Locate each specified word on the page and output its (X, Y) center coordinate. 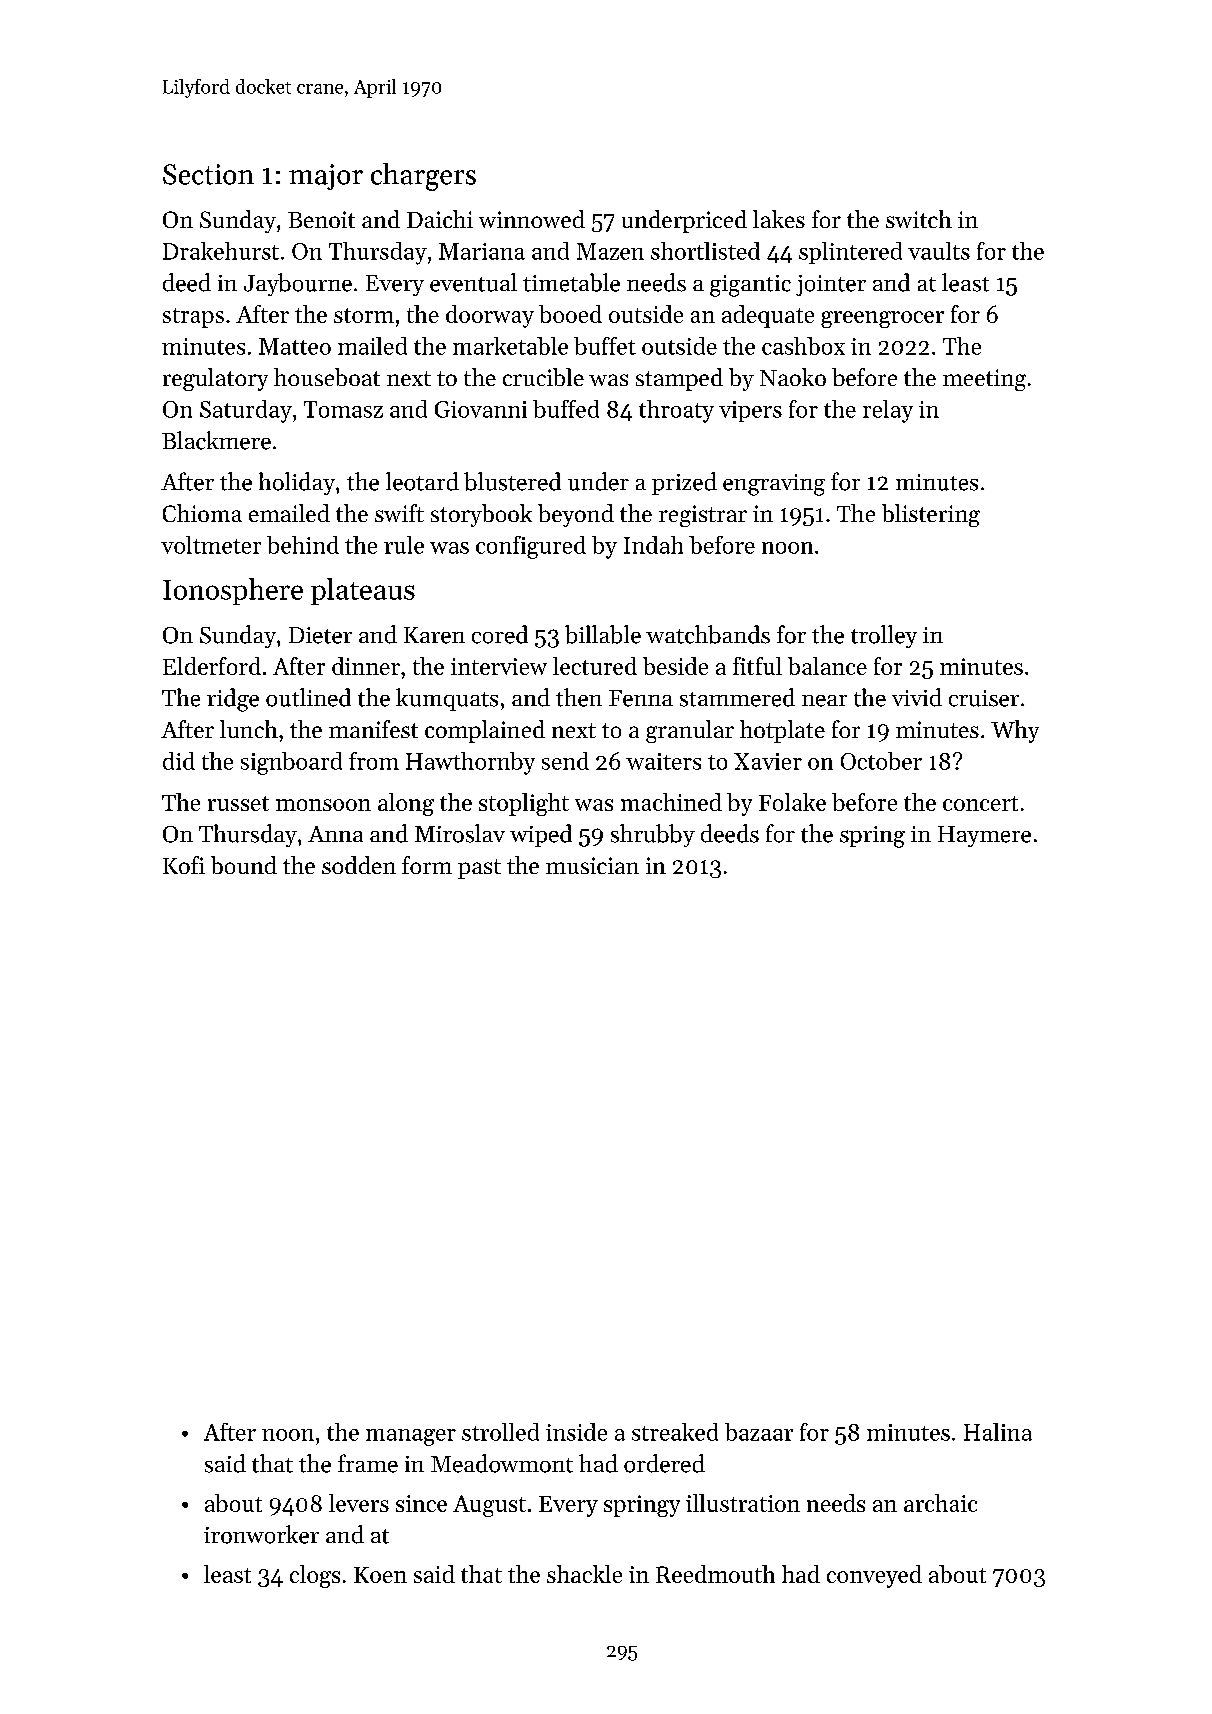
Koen (380, 1575)
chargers (423, 177)
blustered (512, 481)
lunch (249, 729)
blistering (931, 515)
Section (208, 174)
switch (919, 219)
